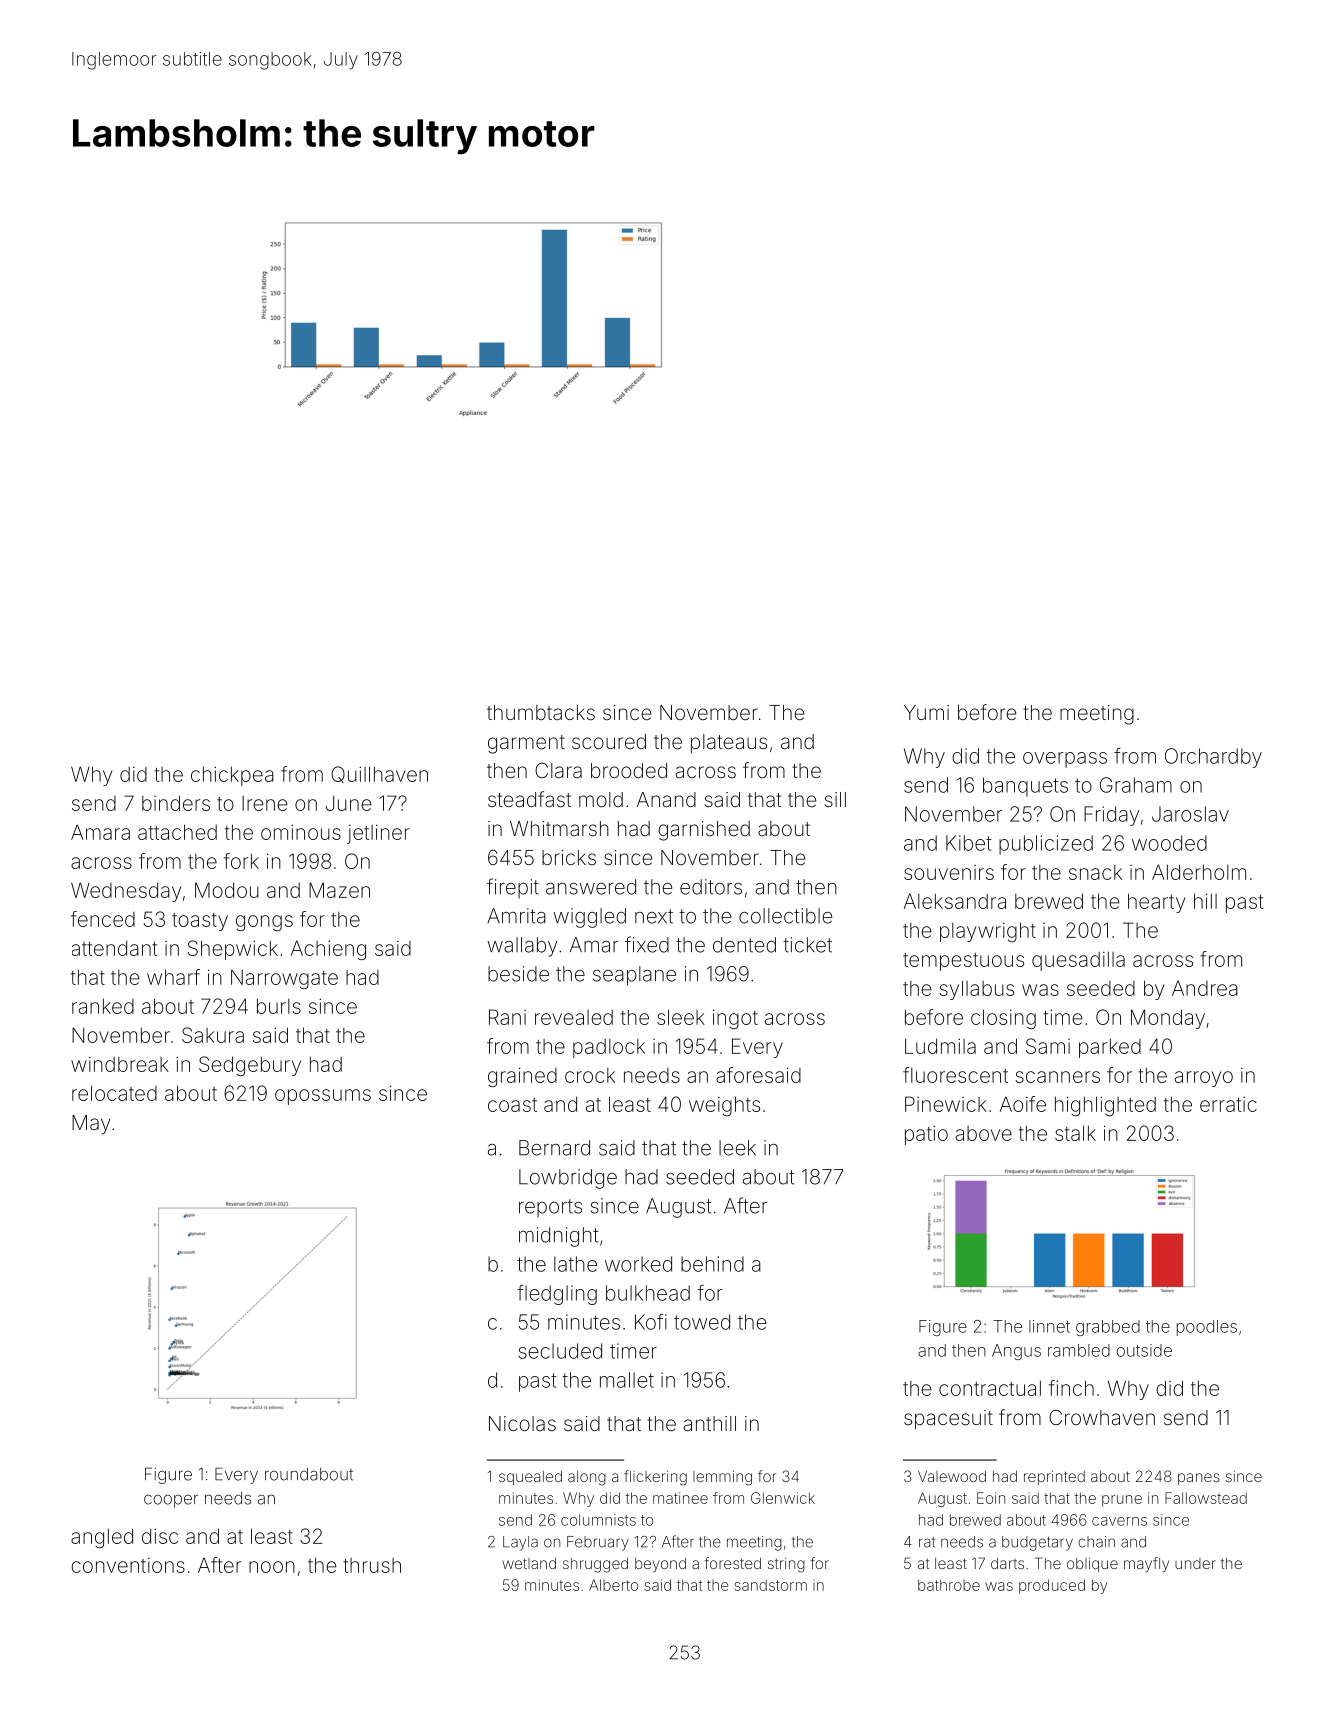  I want to click on firepit, so click(513, 888).
